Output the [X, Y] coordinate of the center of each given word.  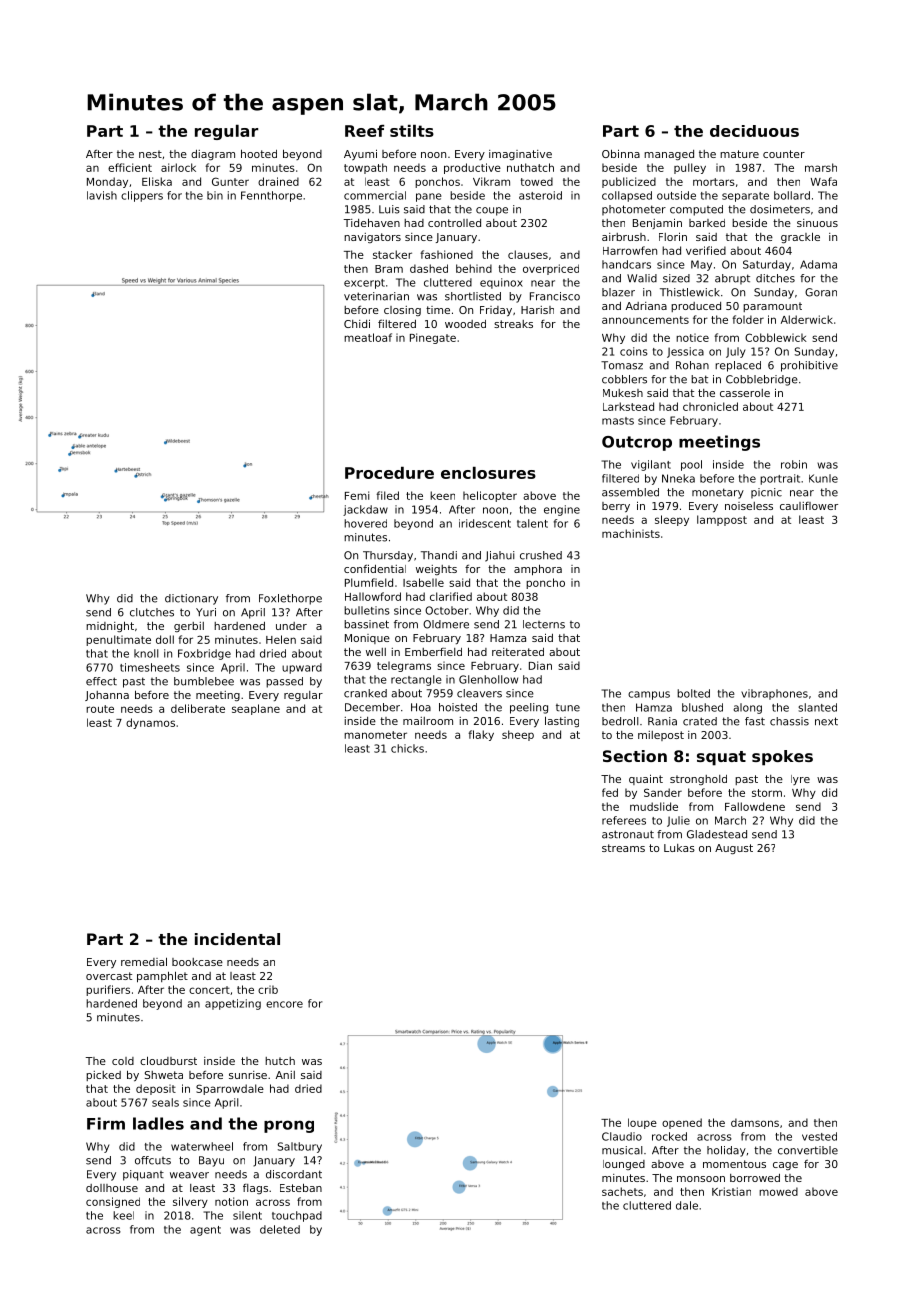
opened [682, 1123]
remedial [144, 961]
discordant [294, 1174]
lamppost [722, 520]
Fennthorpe [271, 196]
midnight [110, 626]
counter [784, 154]
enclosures [488, 473]
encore [284, 1004]
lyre [800, 780]
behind [474, 268]
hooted [259, 153]
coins [634, 351]
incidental [237, 939]
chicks [407, 748]
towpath [365, 168]
